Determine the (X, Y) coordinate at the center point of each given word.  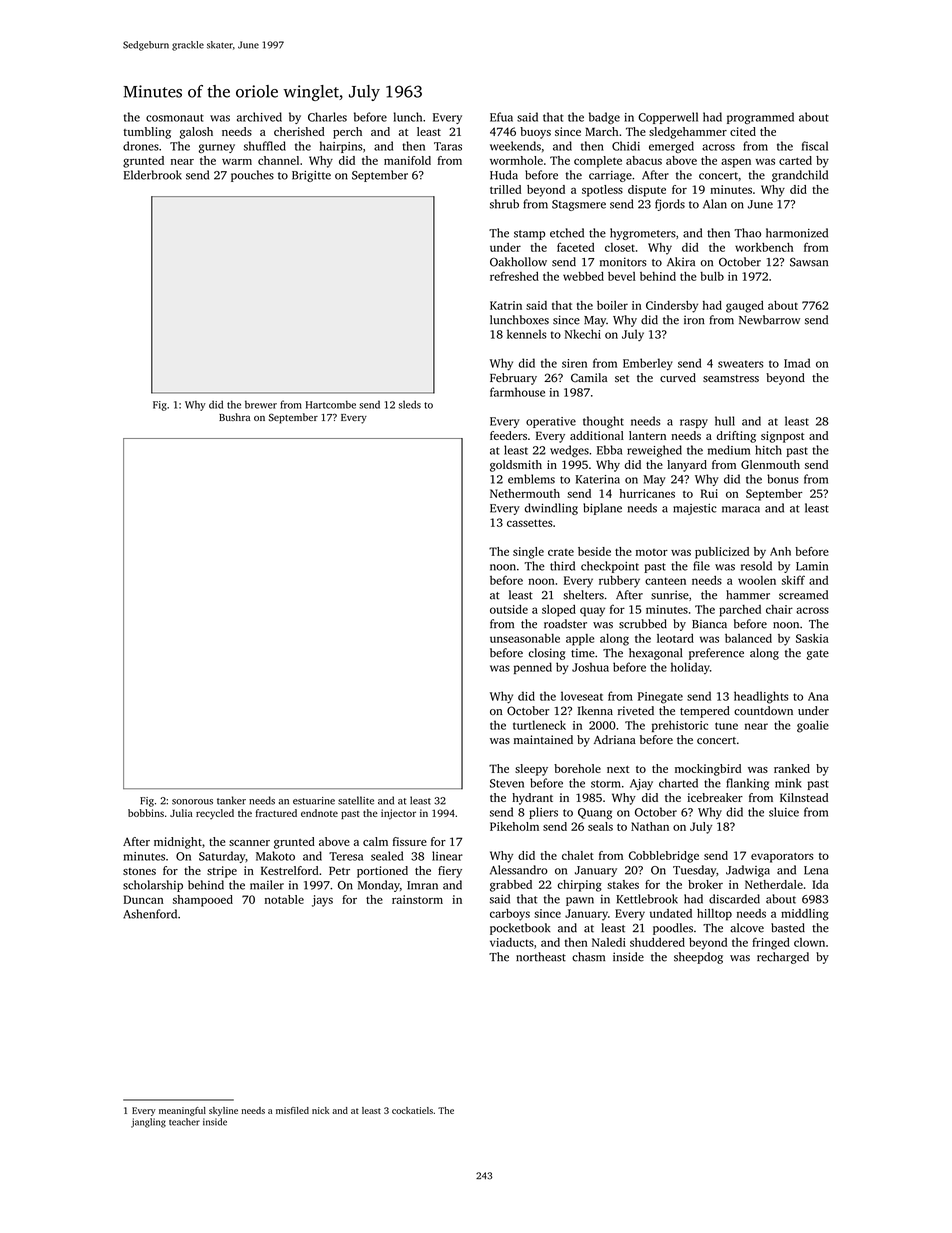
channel (278, 160)
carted (795, 160)
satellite (356, 800)
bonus (783, 479)
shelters (583, 595)
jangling (148, 1123)
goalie (813, 726)
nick (320, 1110)
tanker (231, 800)
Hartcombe (331, 404)
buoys (535, 133)
